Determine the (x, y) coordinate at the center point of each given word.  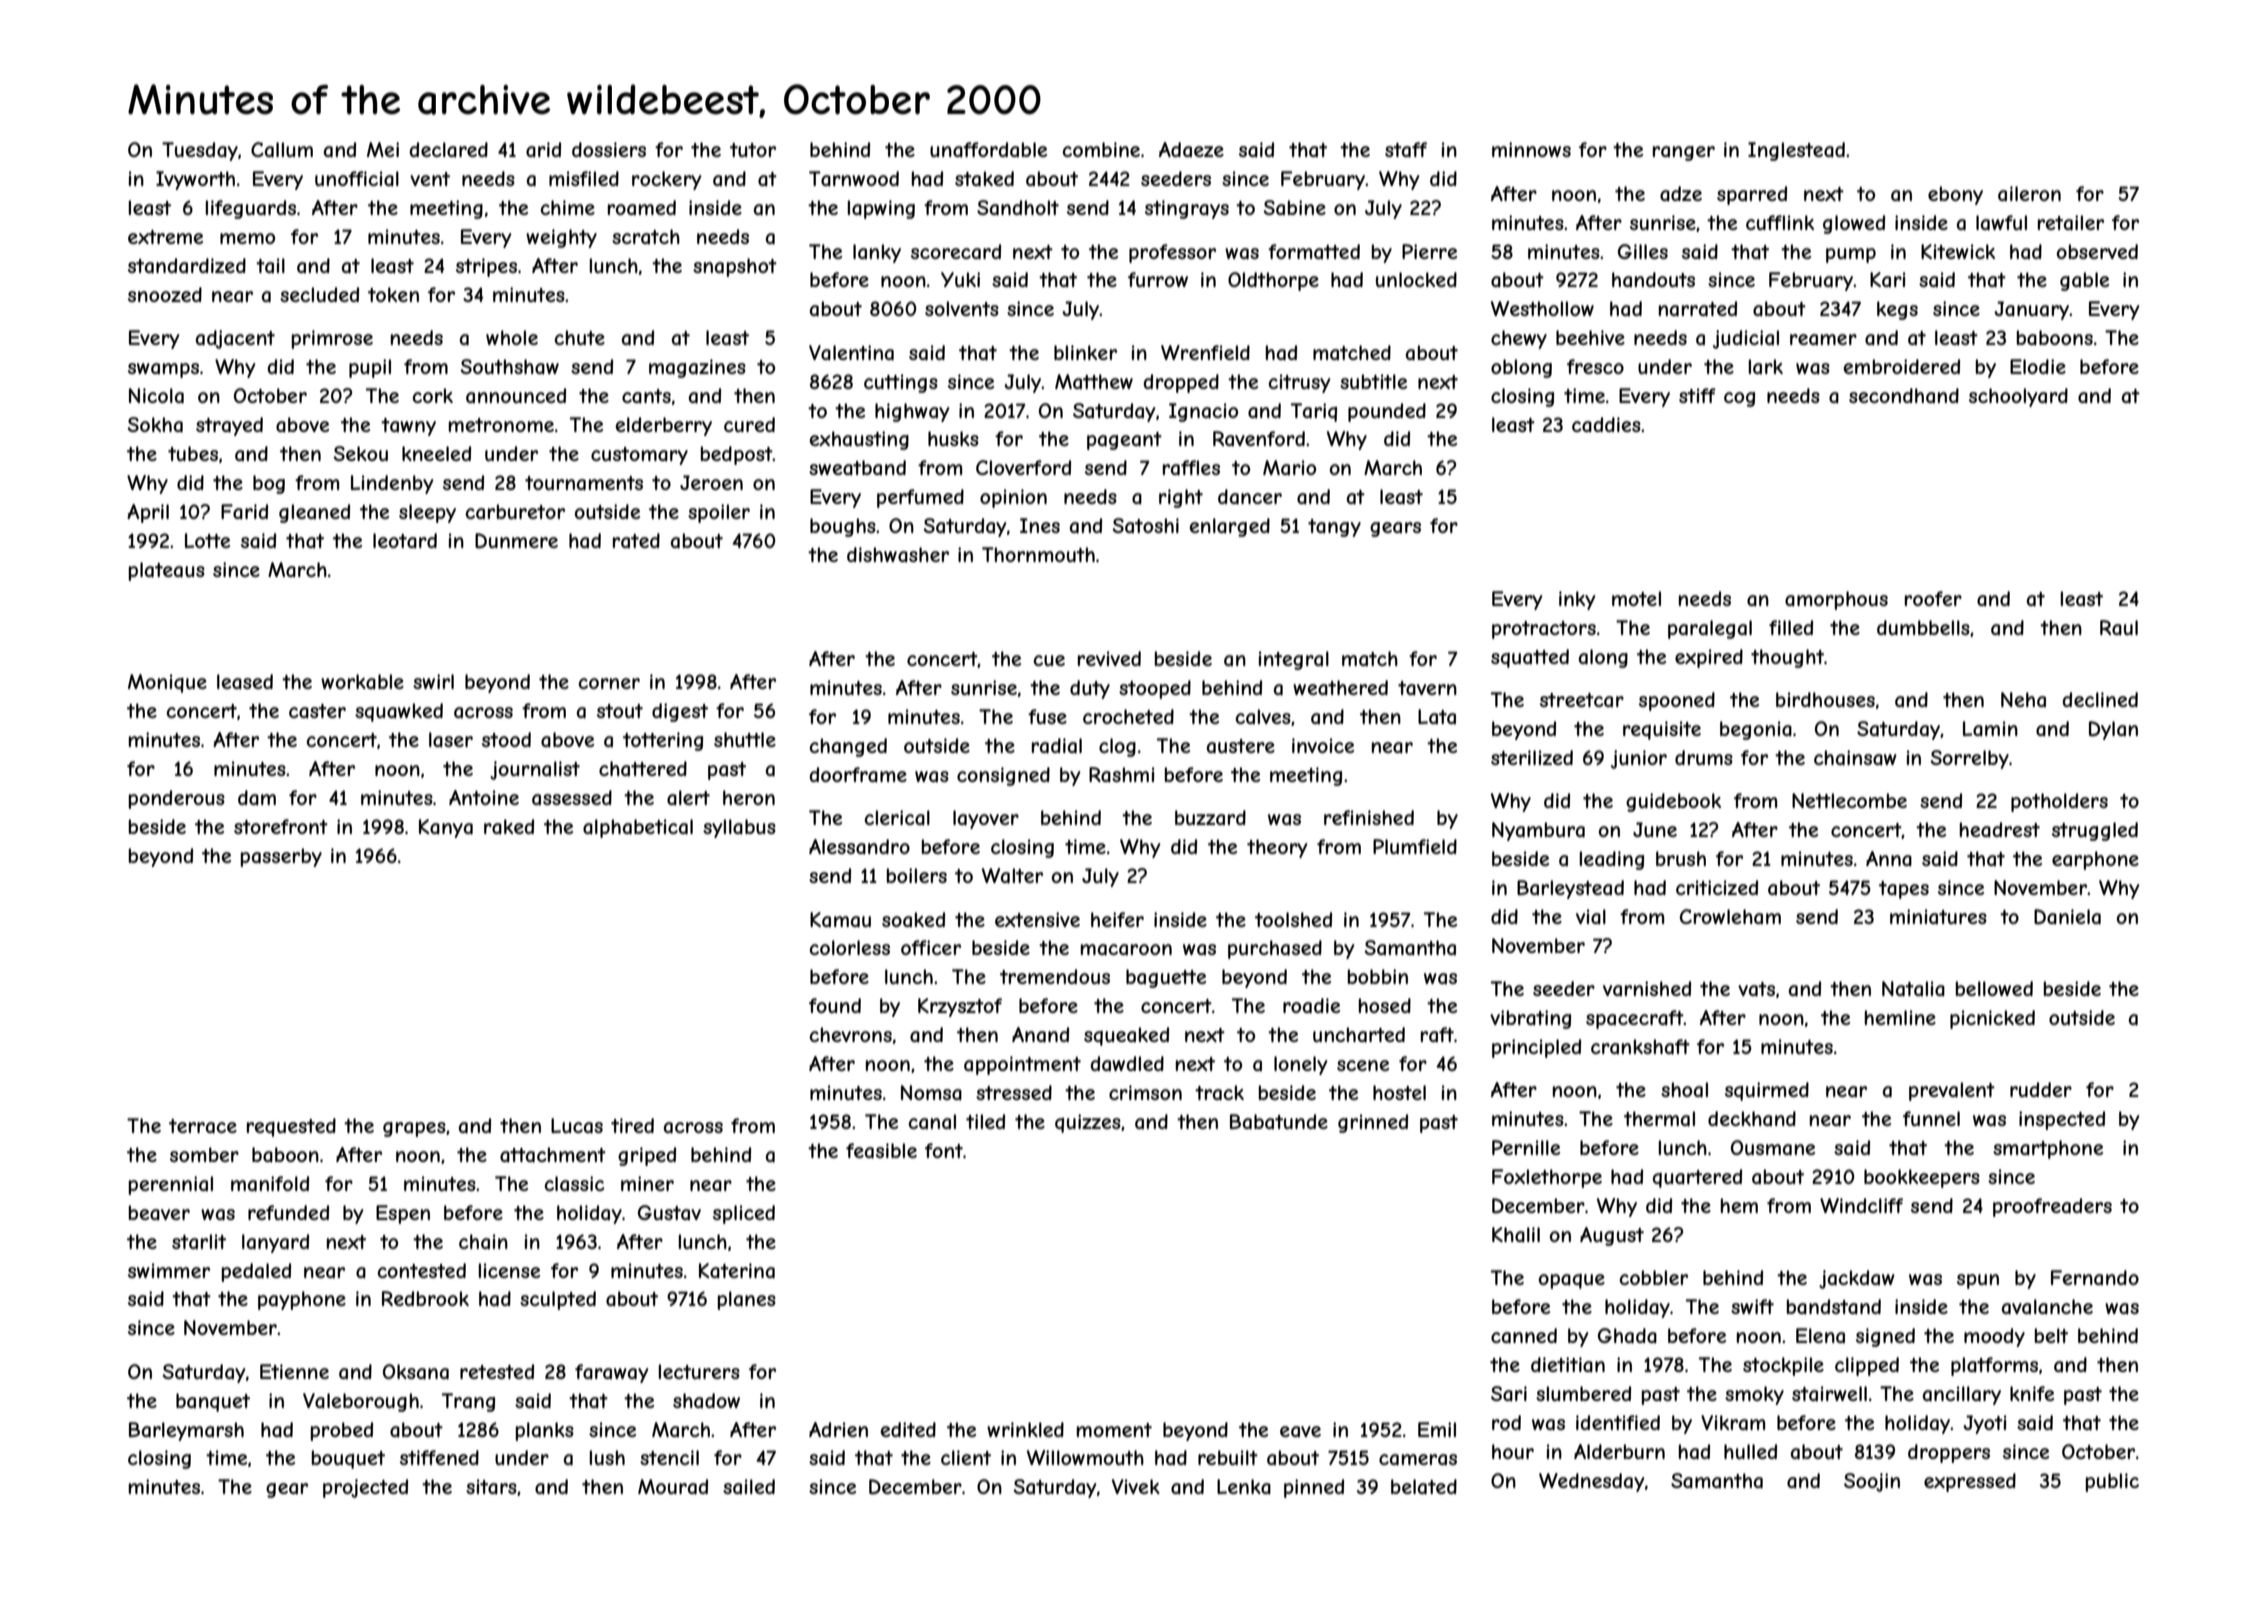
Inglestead (1796, 151)
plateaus (167, 571)
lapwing (881, 209)
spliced (744, 1214)
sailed (749, 1487)
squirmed (1767, 1091)
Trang (468, 1402)
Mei (383, 149)
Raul (2119, 628)
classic (574, 1184)
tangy (1334, 528)
